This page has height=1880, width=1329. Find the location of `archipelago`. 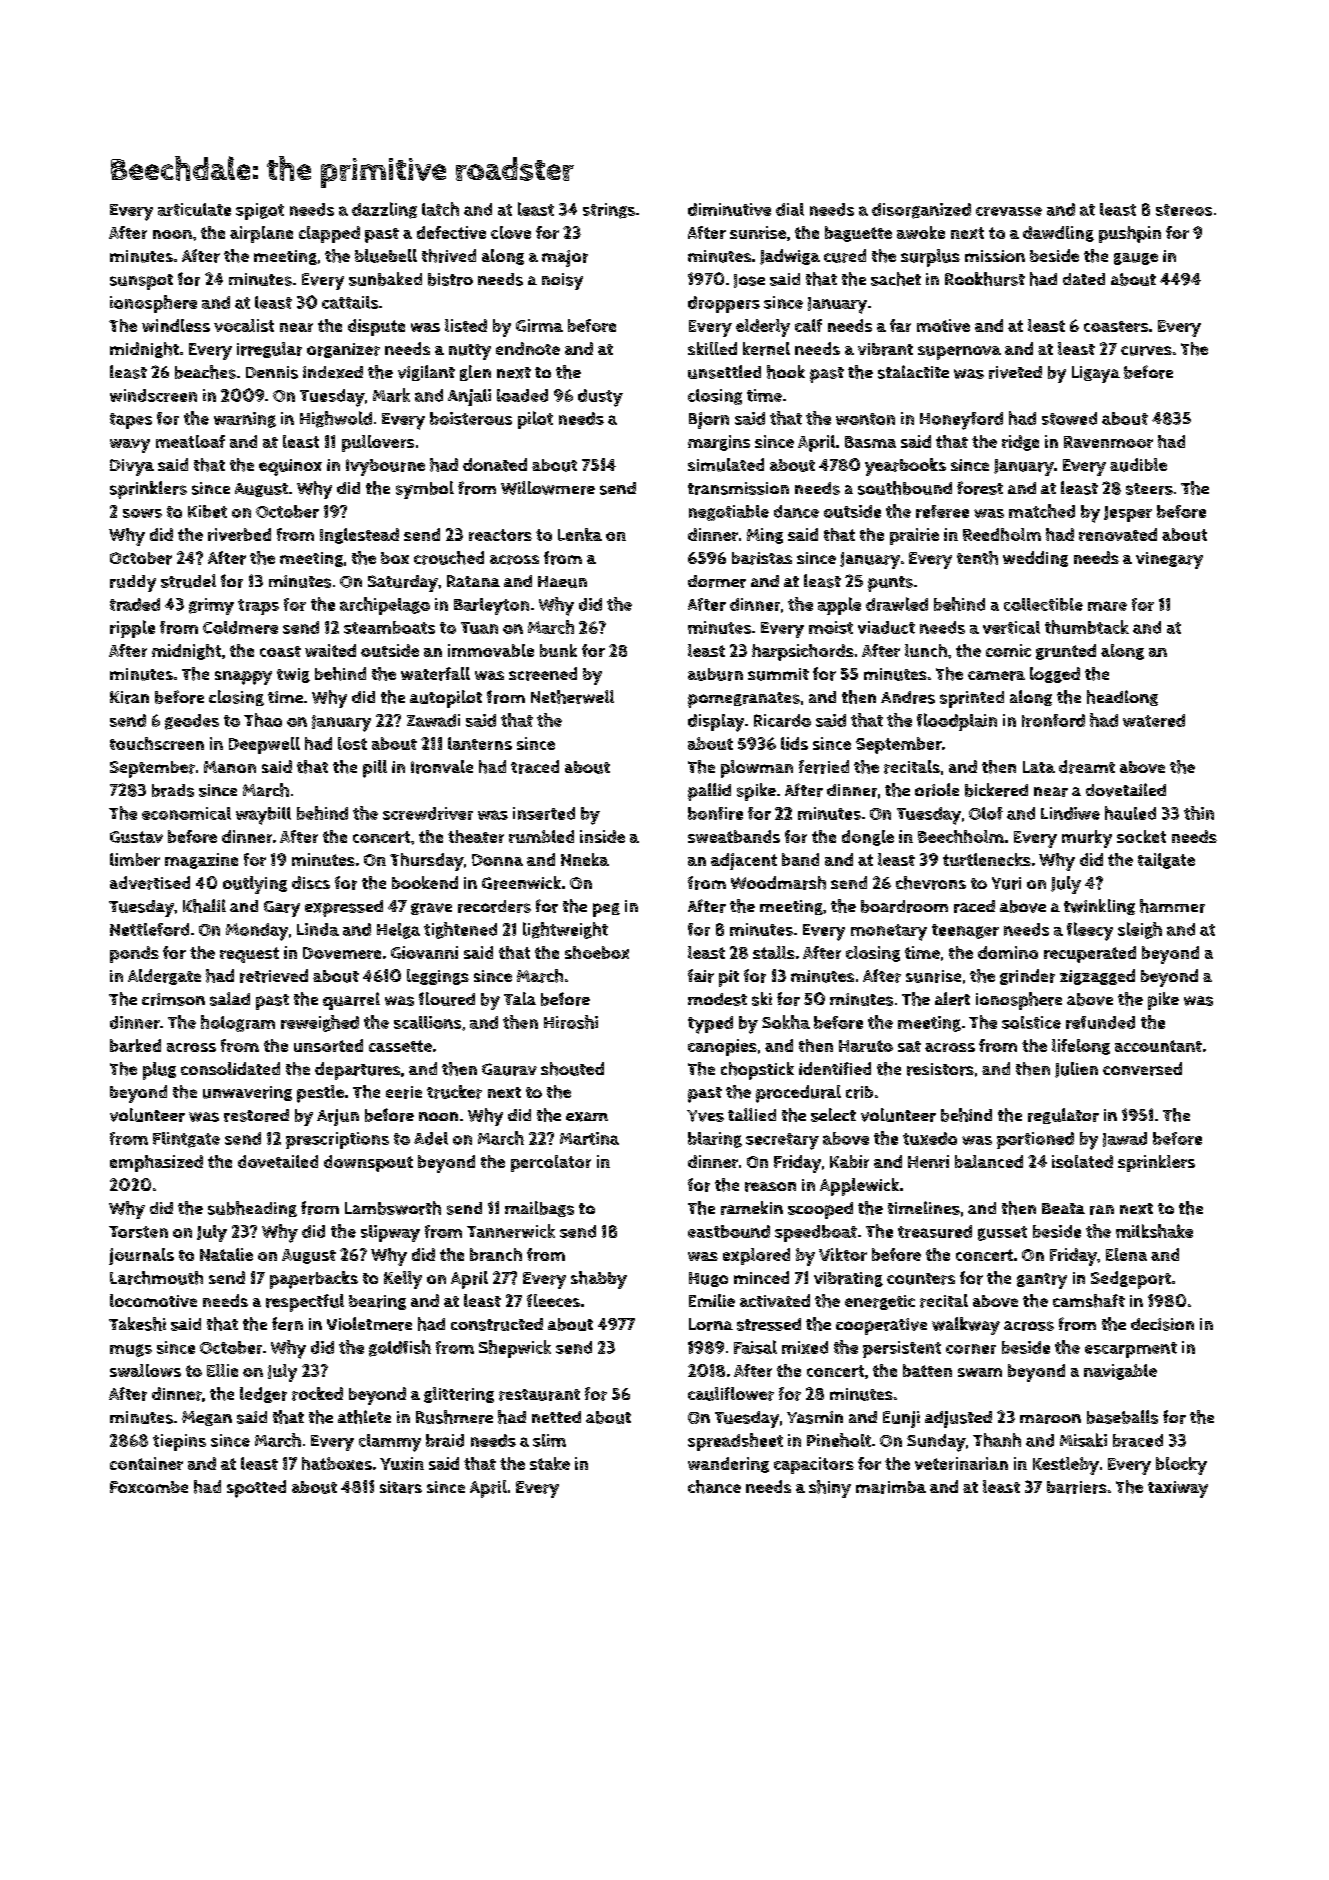

archipelago is located at coordinates (385, 606).
